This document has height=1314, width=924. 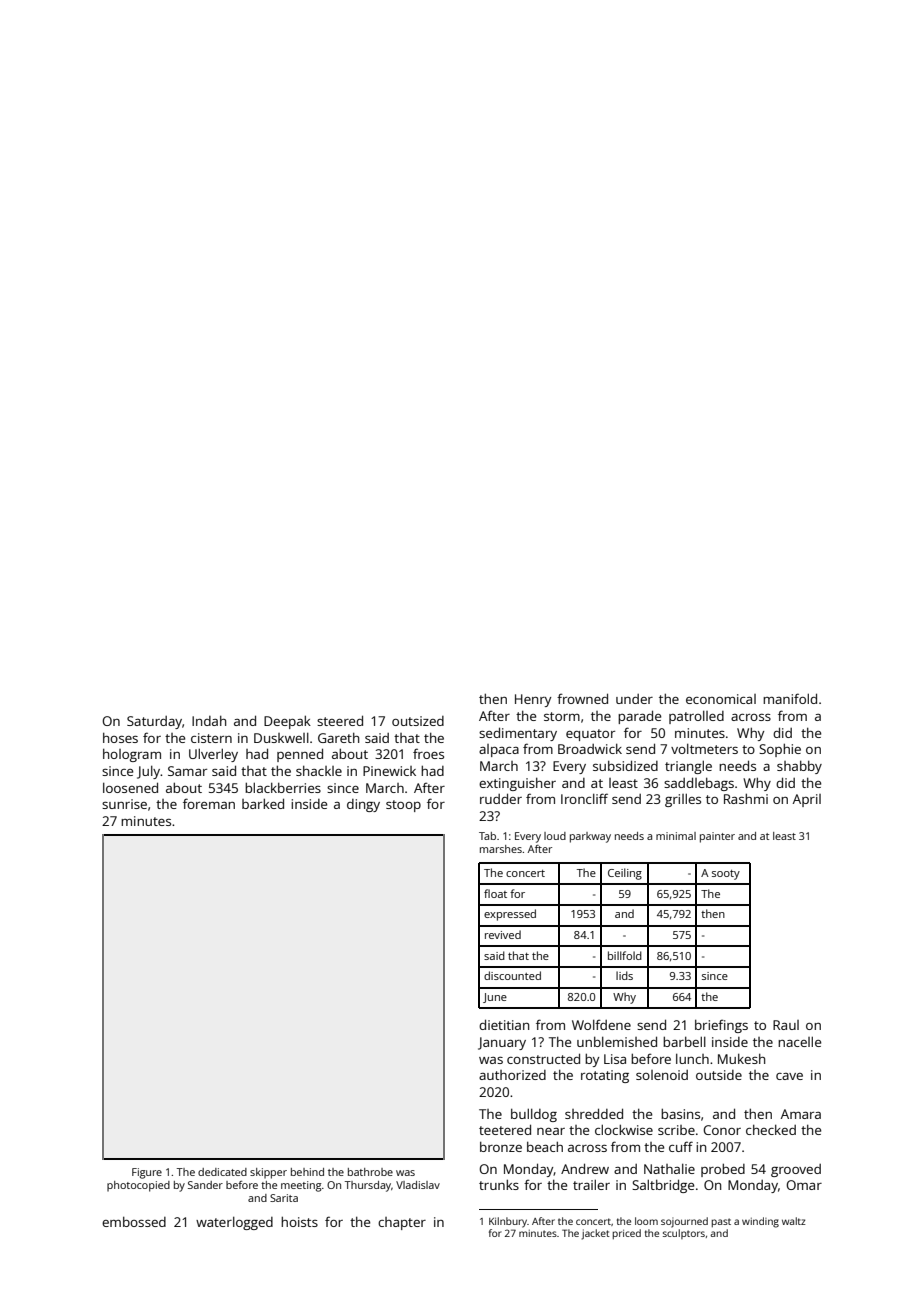 I want to click on revived, so click(x=503, y=934).
